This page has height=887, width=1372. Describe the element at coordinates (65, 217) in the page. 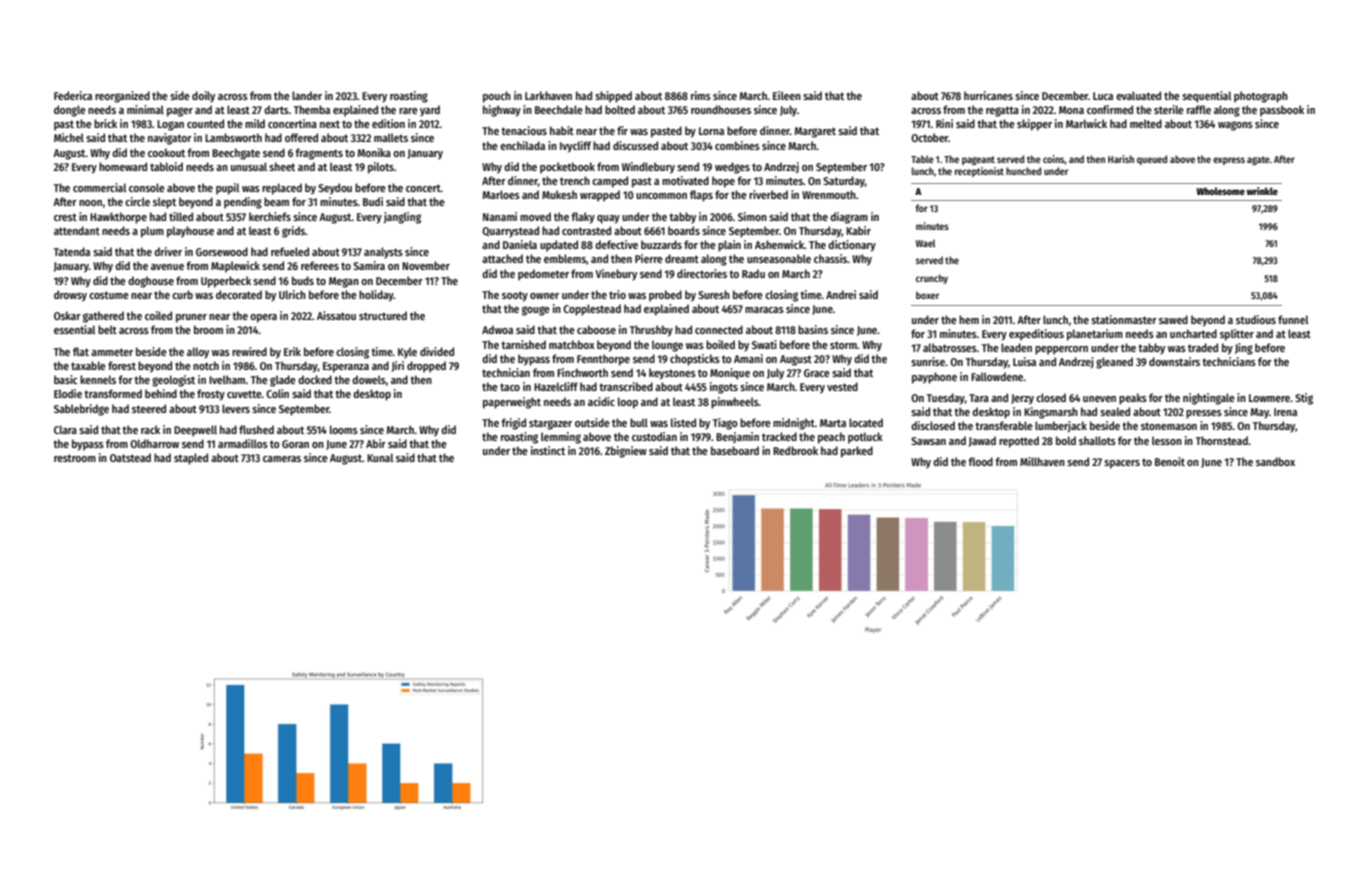

I see `crest` at that location.
